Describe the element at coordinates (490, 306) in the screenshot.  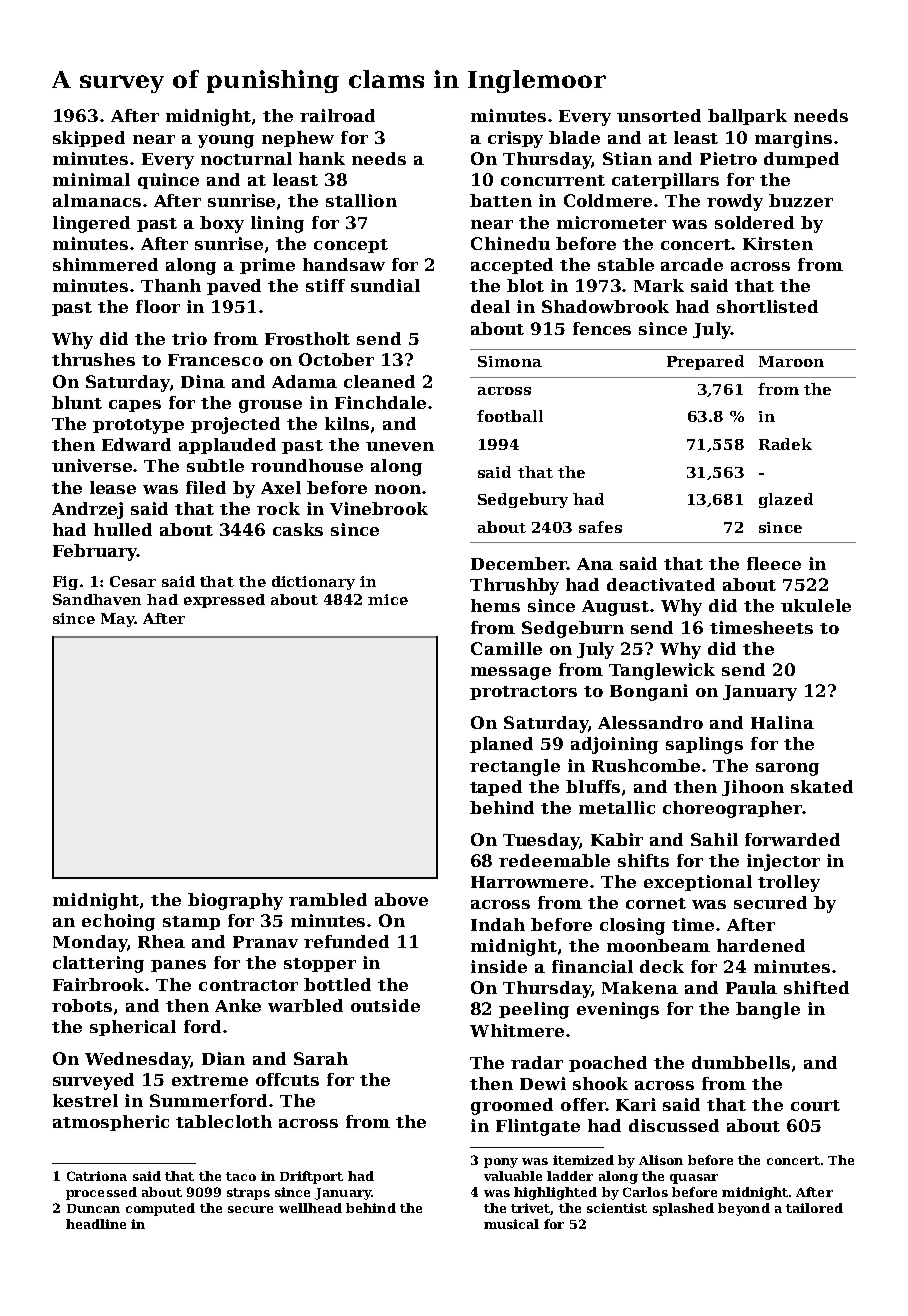
I see `deal` at that location.
